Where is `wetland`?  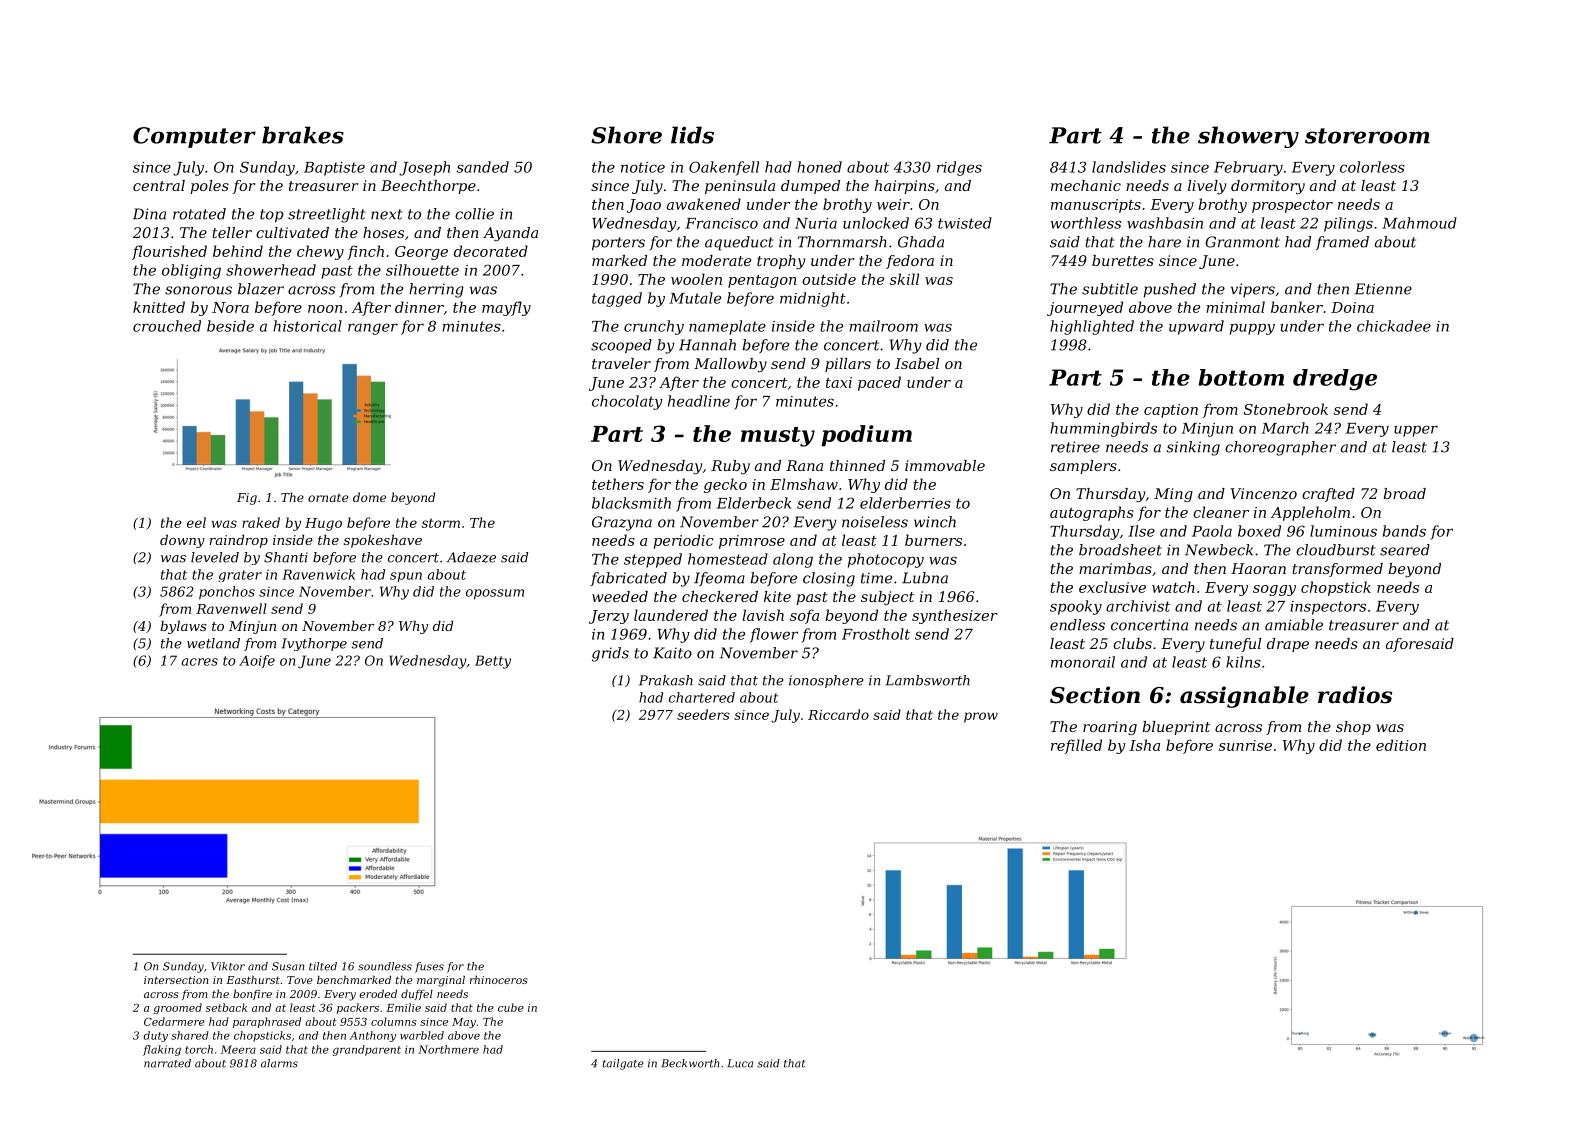
wetland is located at coordinates (213, 643).
